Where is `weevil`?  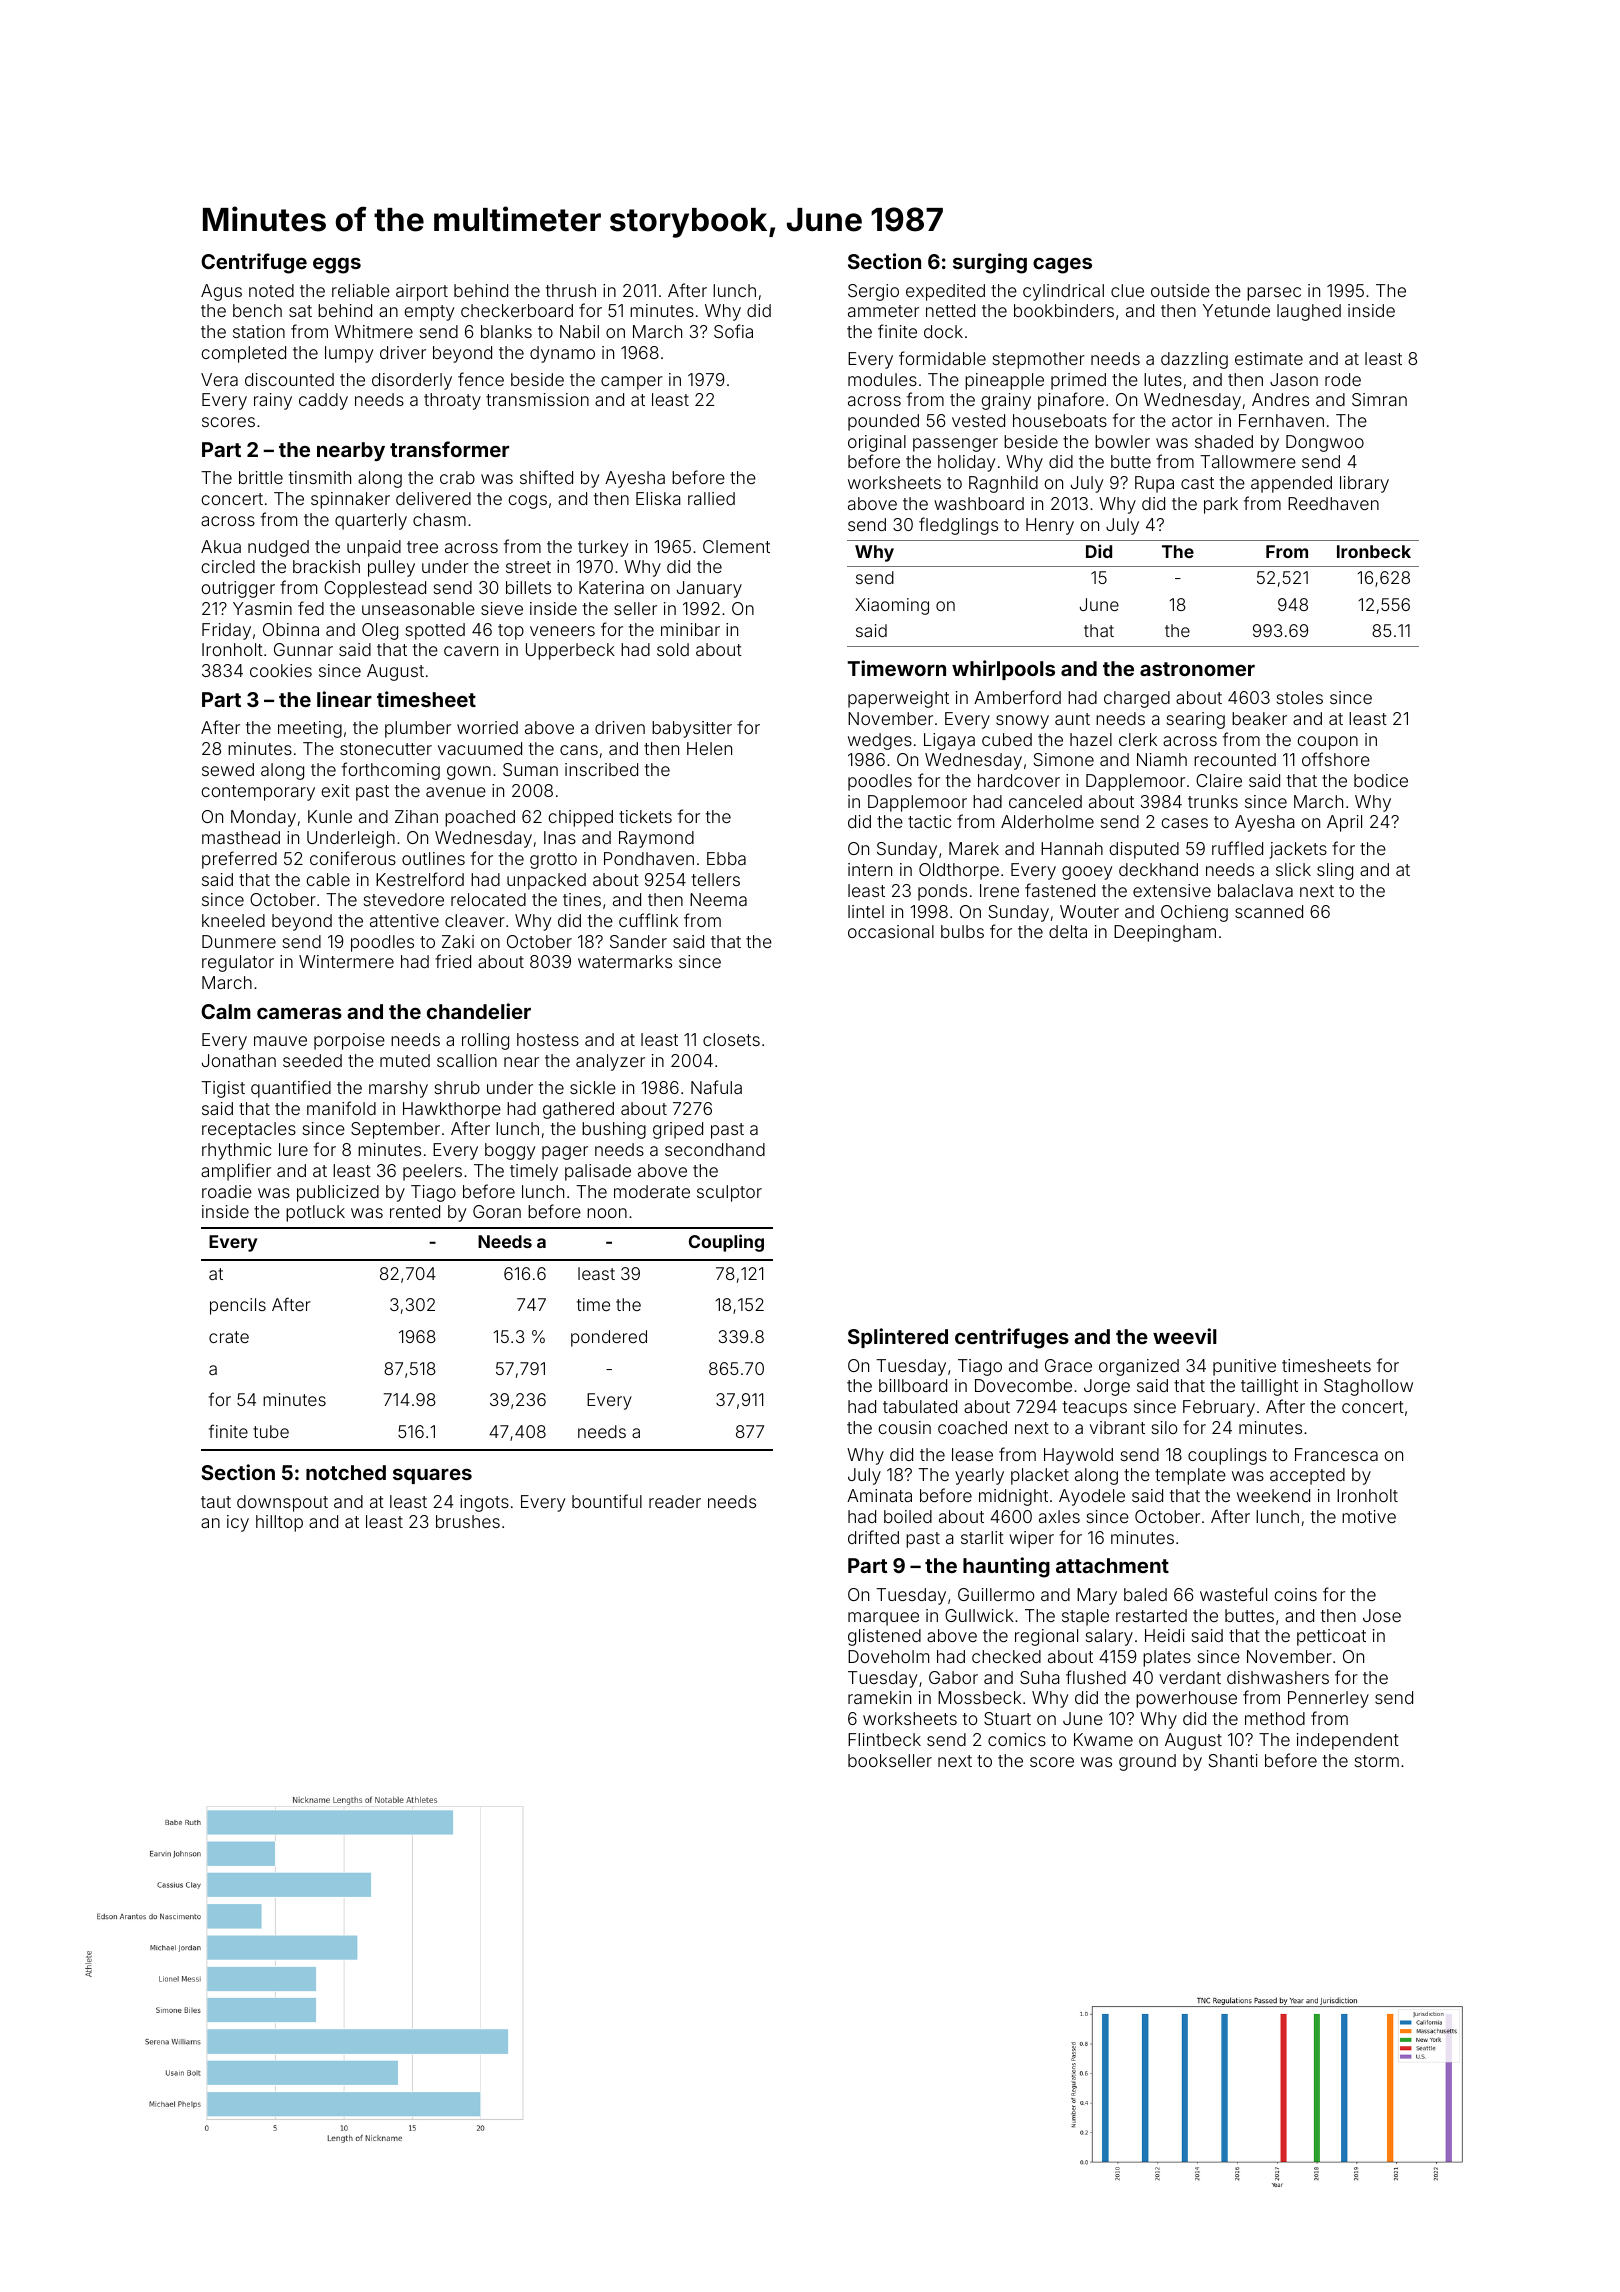
weevil is located at coordinates (1185, 1336).
